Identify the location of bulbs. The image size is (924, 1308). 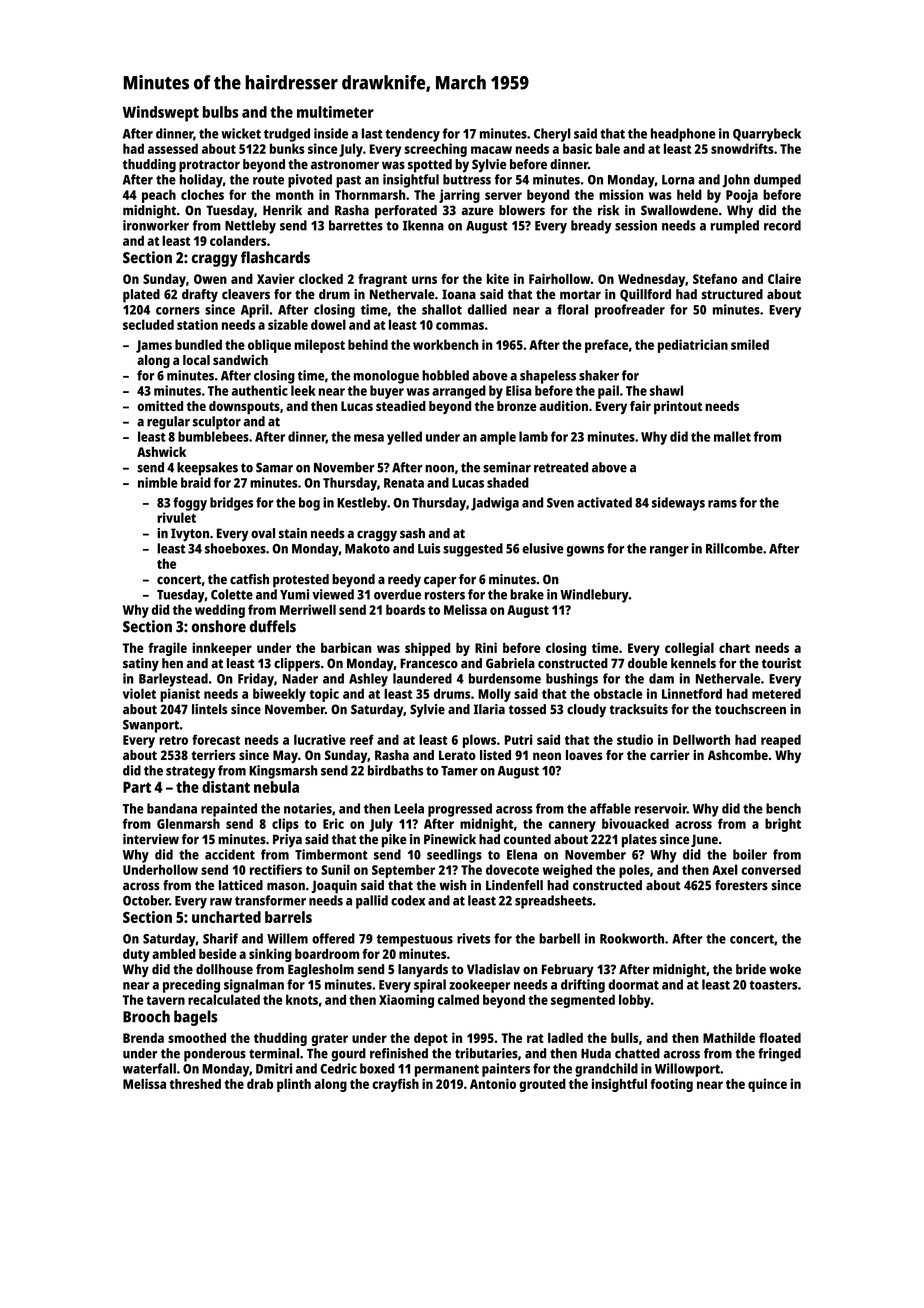
(221, 112).
